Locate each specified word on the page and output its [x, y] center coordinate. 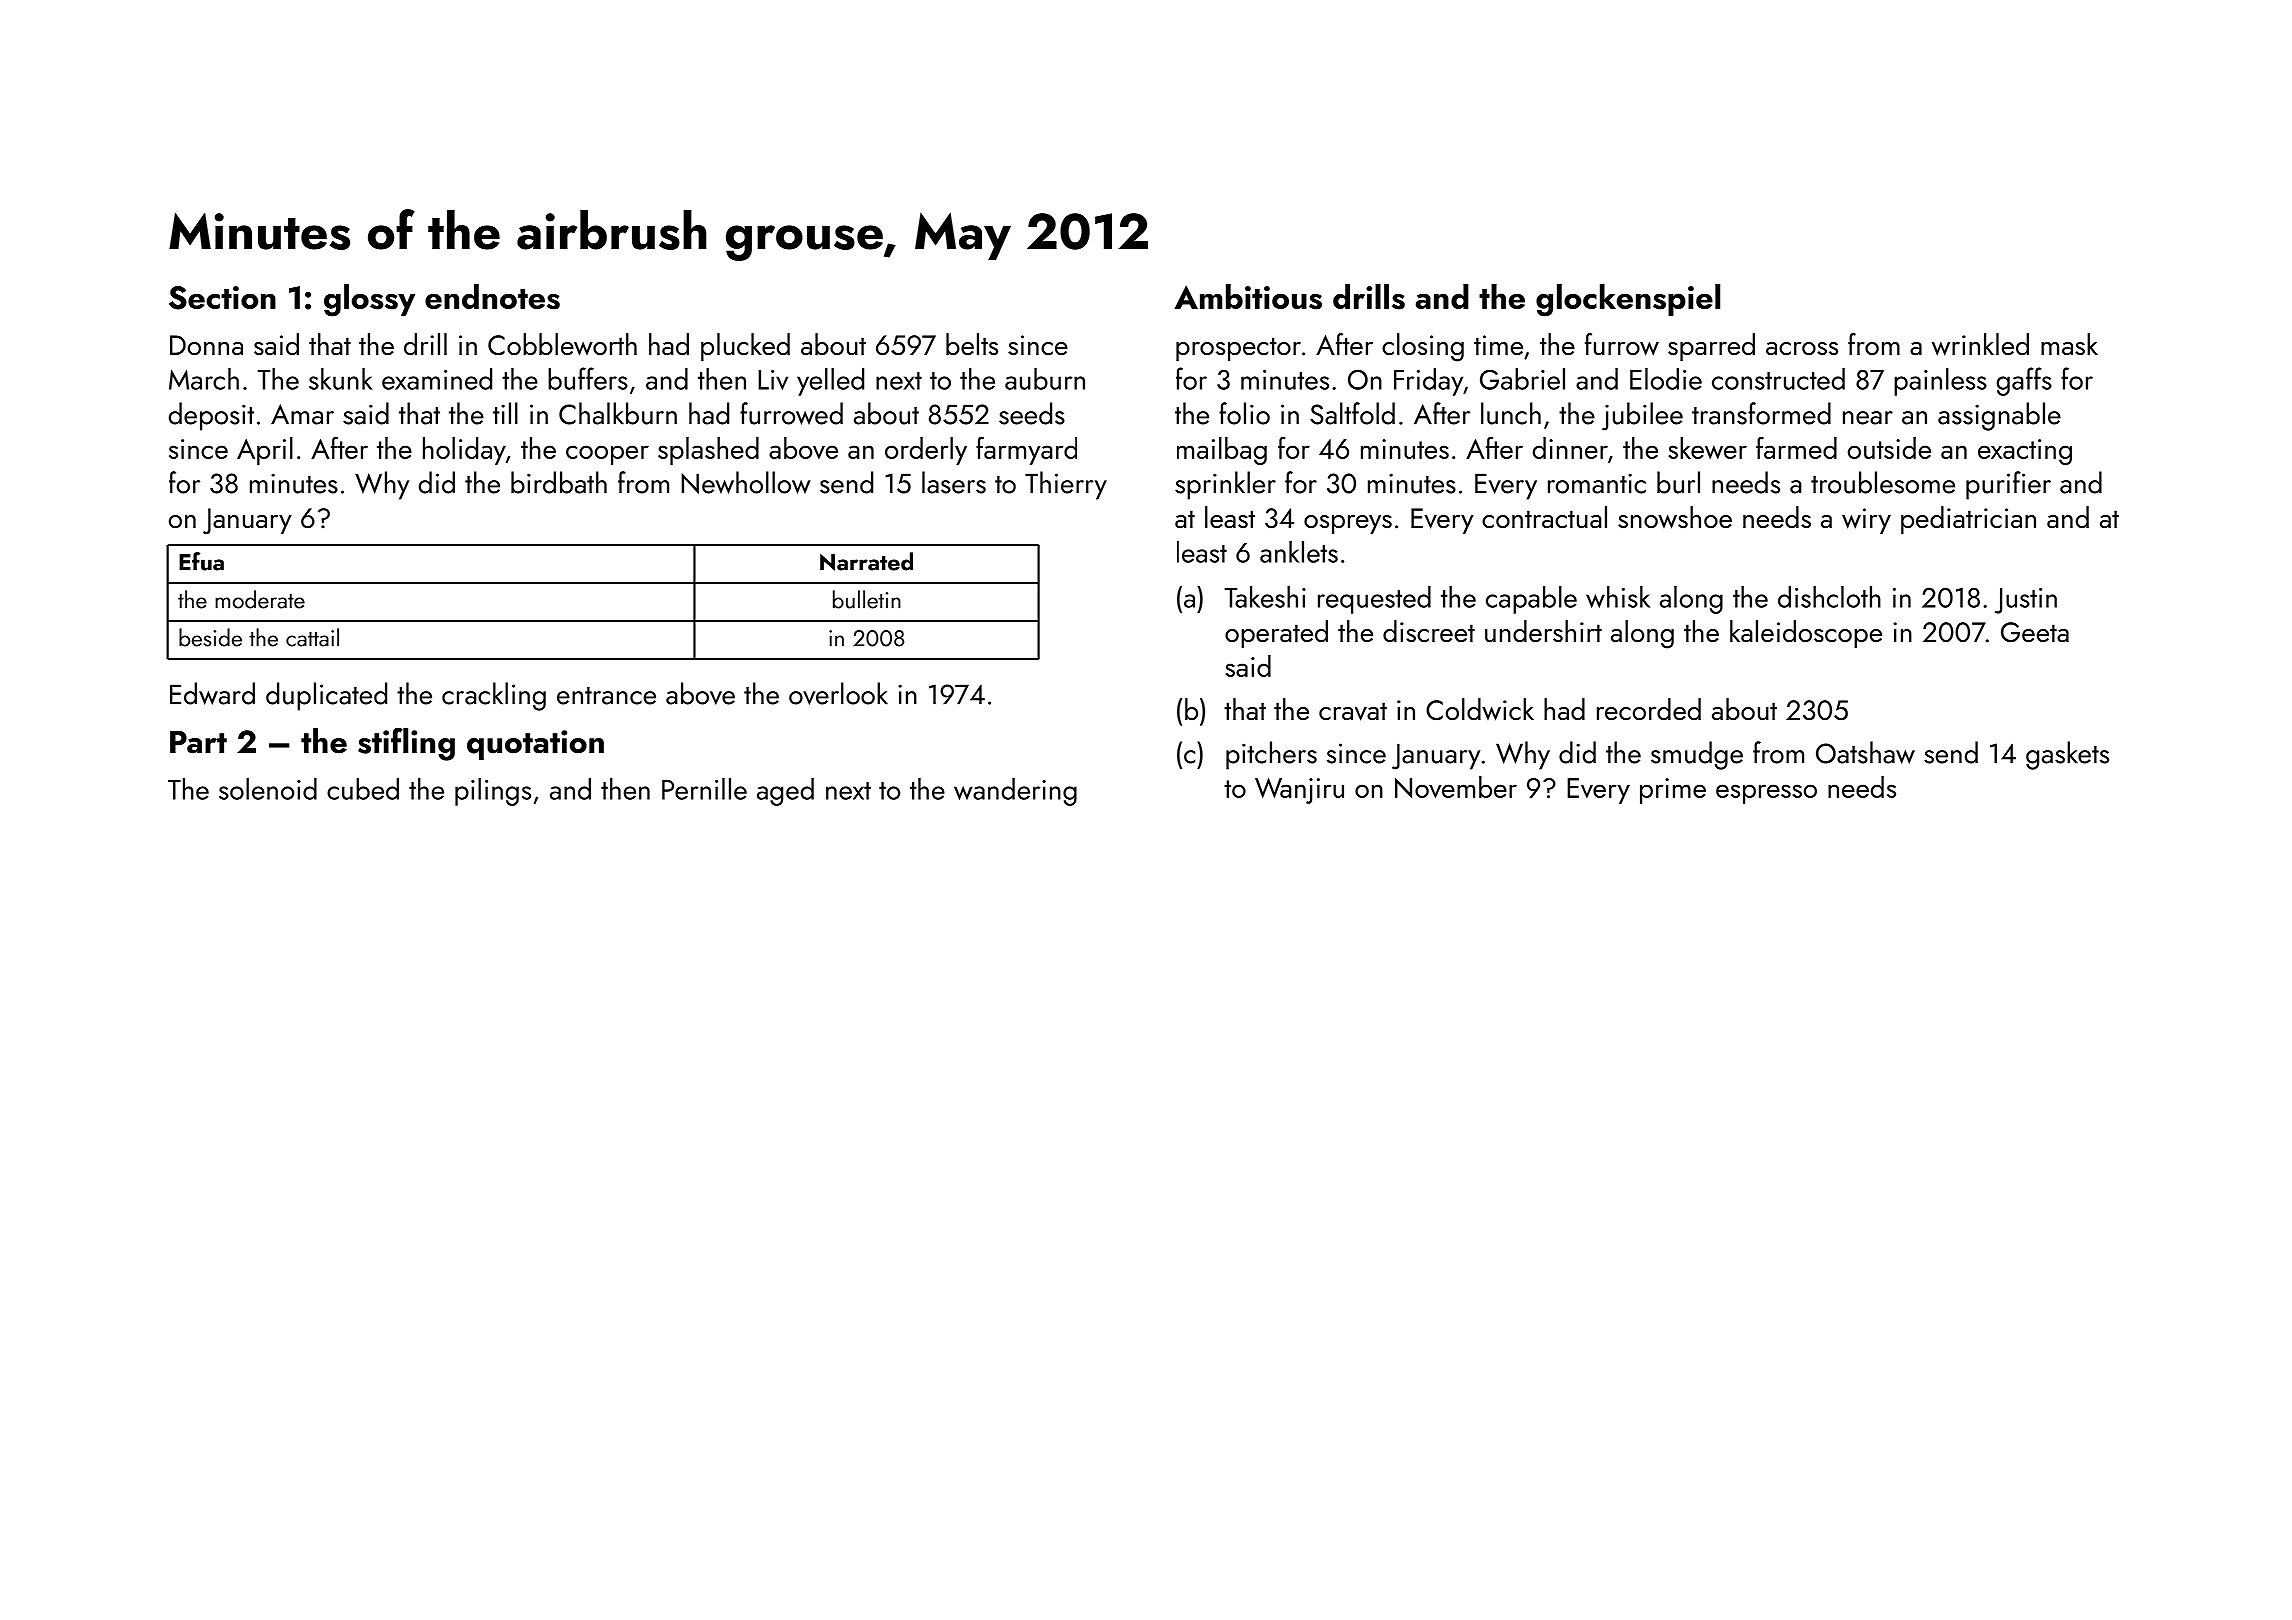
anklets [1299, 552]
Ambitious [1248, 297]
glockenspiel [1628, 300]
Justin [2026, 601]
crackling [494, 696]
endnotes [492, 297]
